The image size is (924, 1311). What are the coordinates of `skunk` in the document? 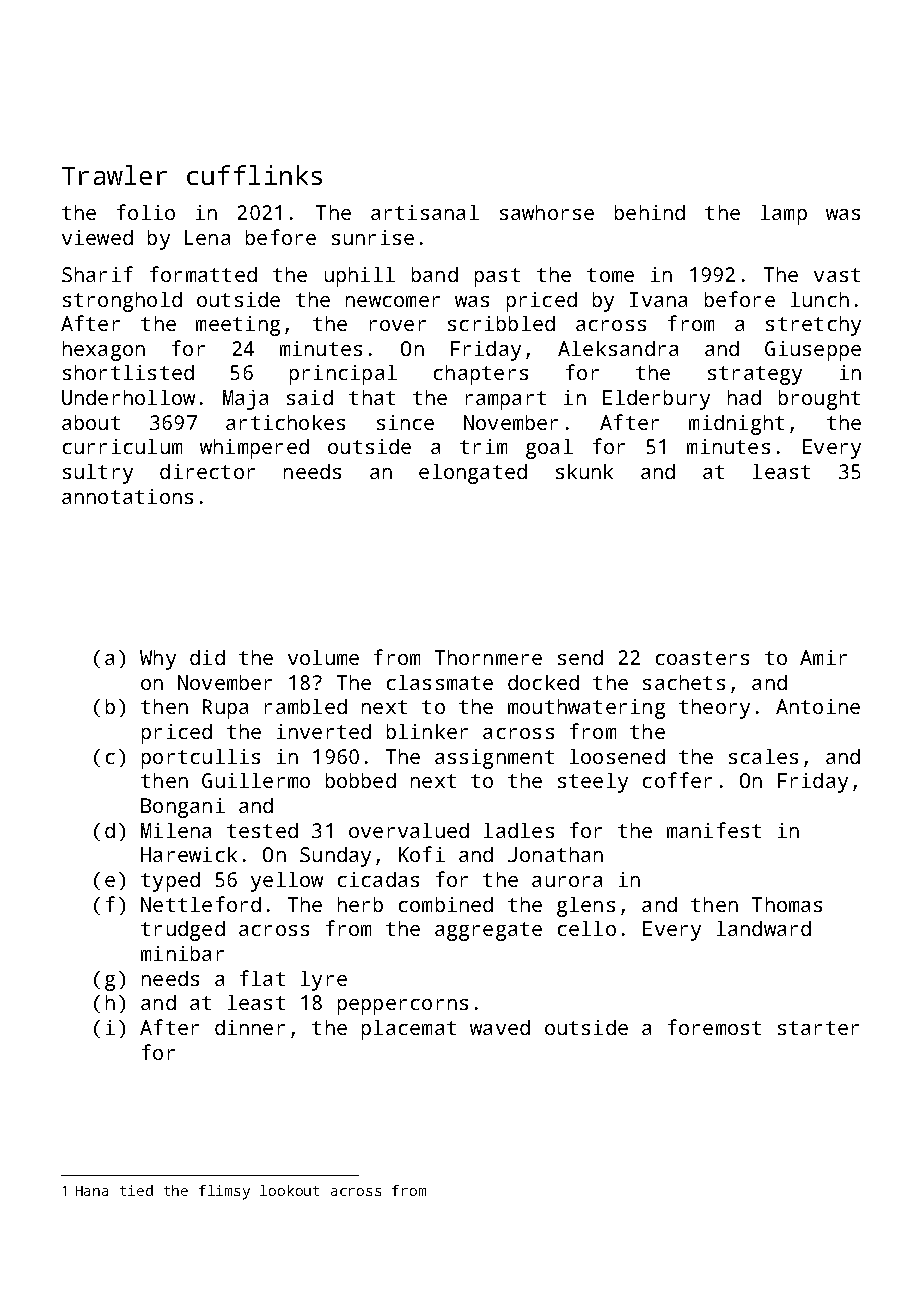 It's located at (584, 471).
